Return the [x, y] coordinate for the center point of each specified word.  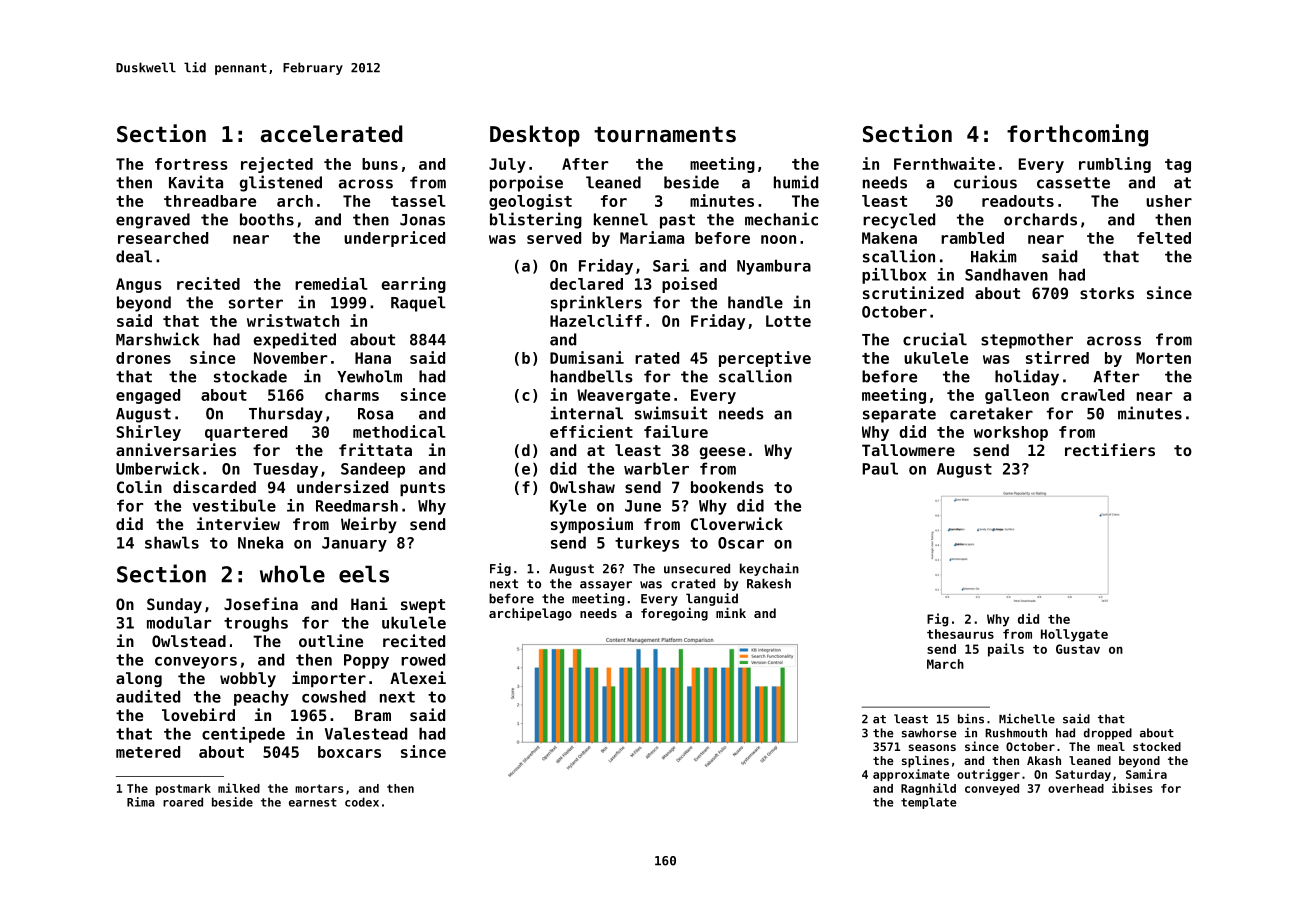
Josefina [261, 603]
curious [985, 182]
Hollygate [1074, 635]
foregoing [674, 614]
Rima [141, 802]
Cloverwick [737, 523]
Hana [373, 358]
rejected [277, 165]
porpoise [526, 183]
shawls [172, 542]
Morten [1163, 358]
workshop [1011, 433]
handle [755, 302]
